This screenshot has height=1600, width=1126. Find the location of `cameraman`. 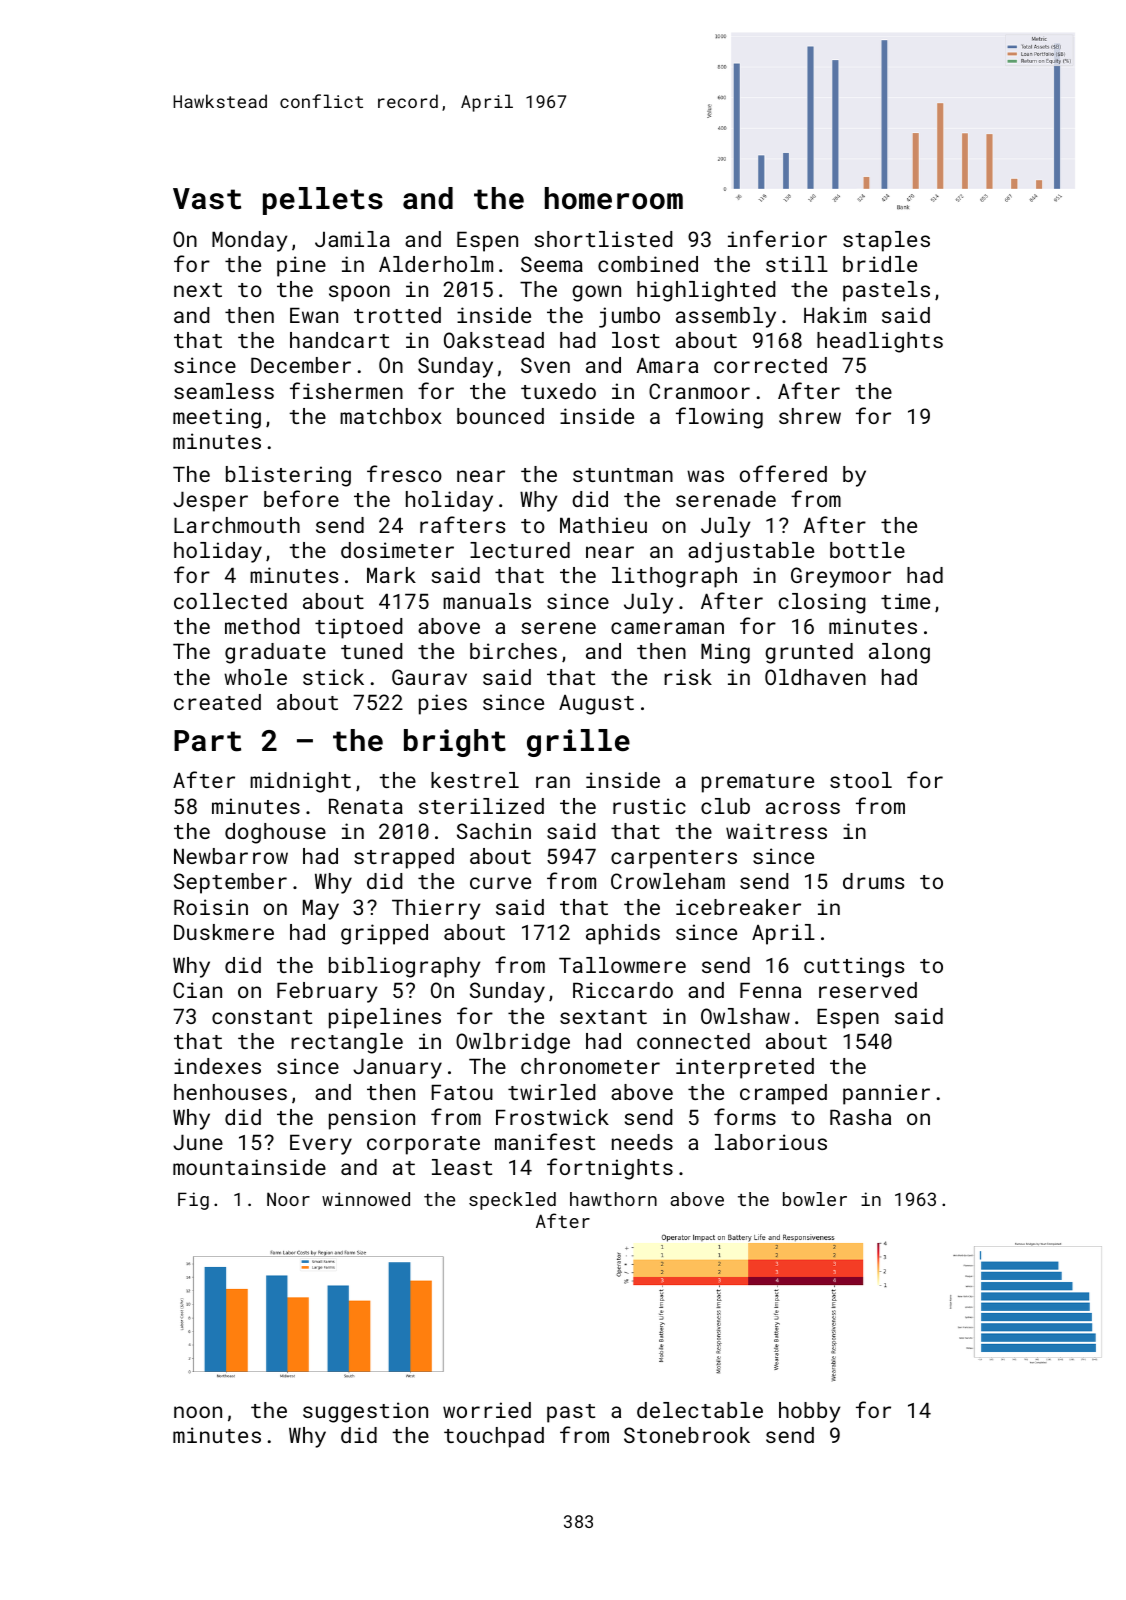

cameraman is located at coordinates (667, 628).
